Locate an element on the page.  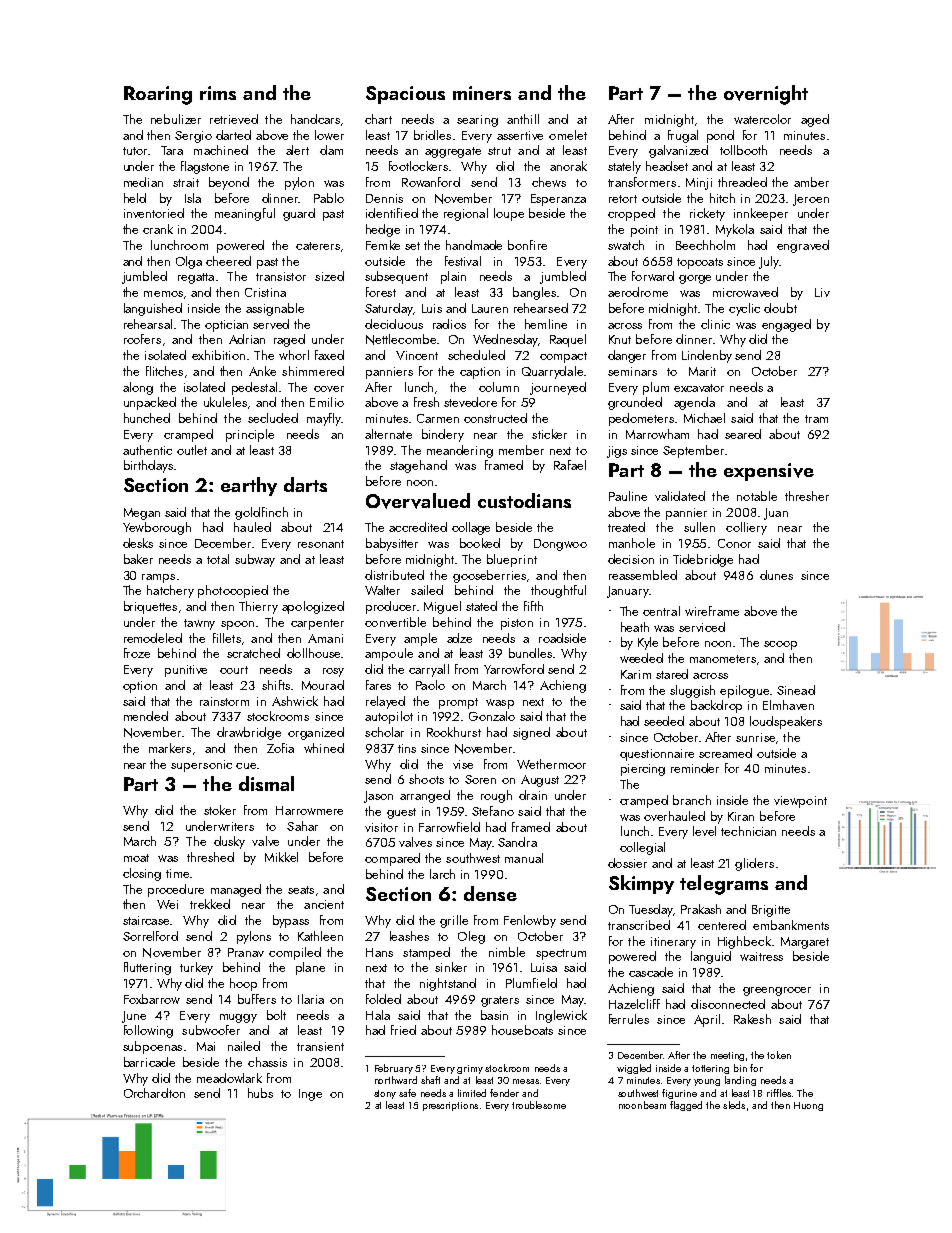
guest is located at coordinates (401, 813).
